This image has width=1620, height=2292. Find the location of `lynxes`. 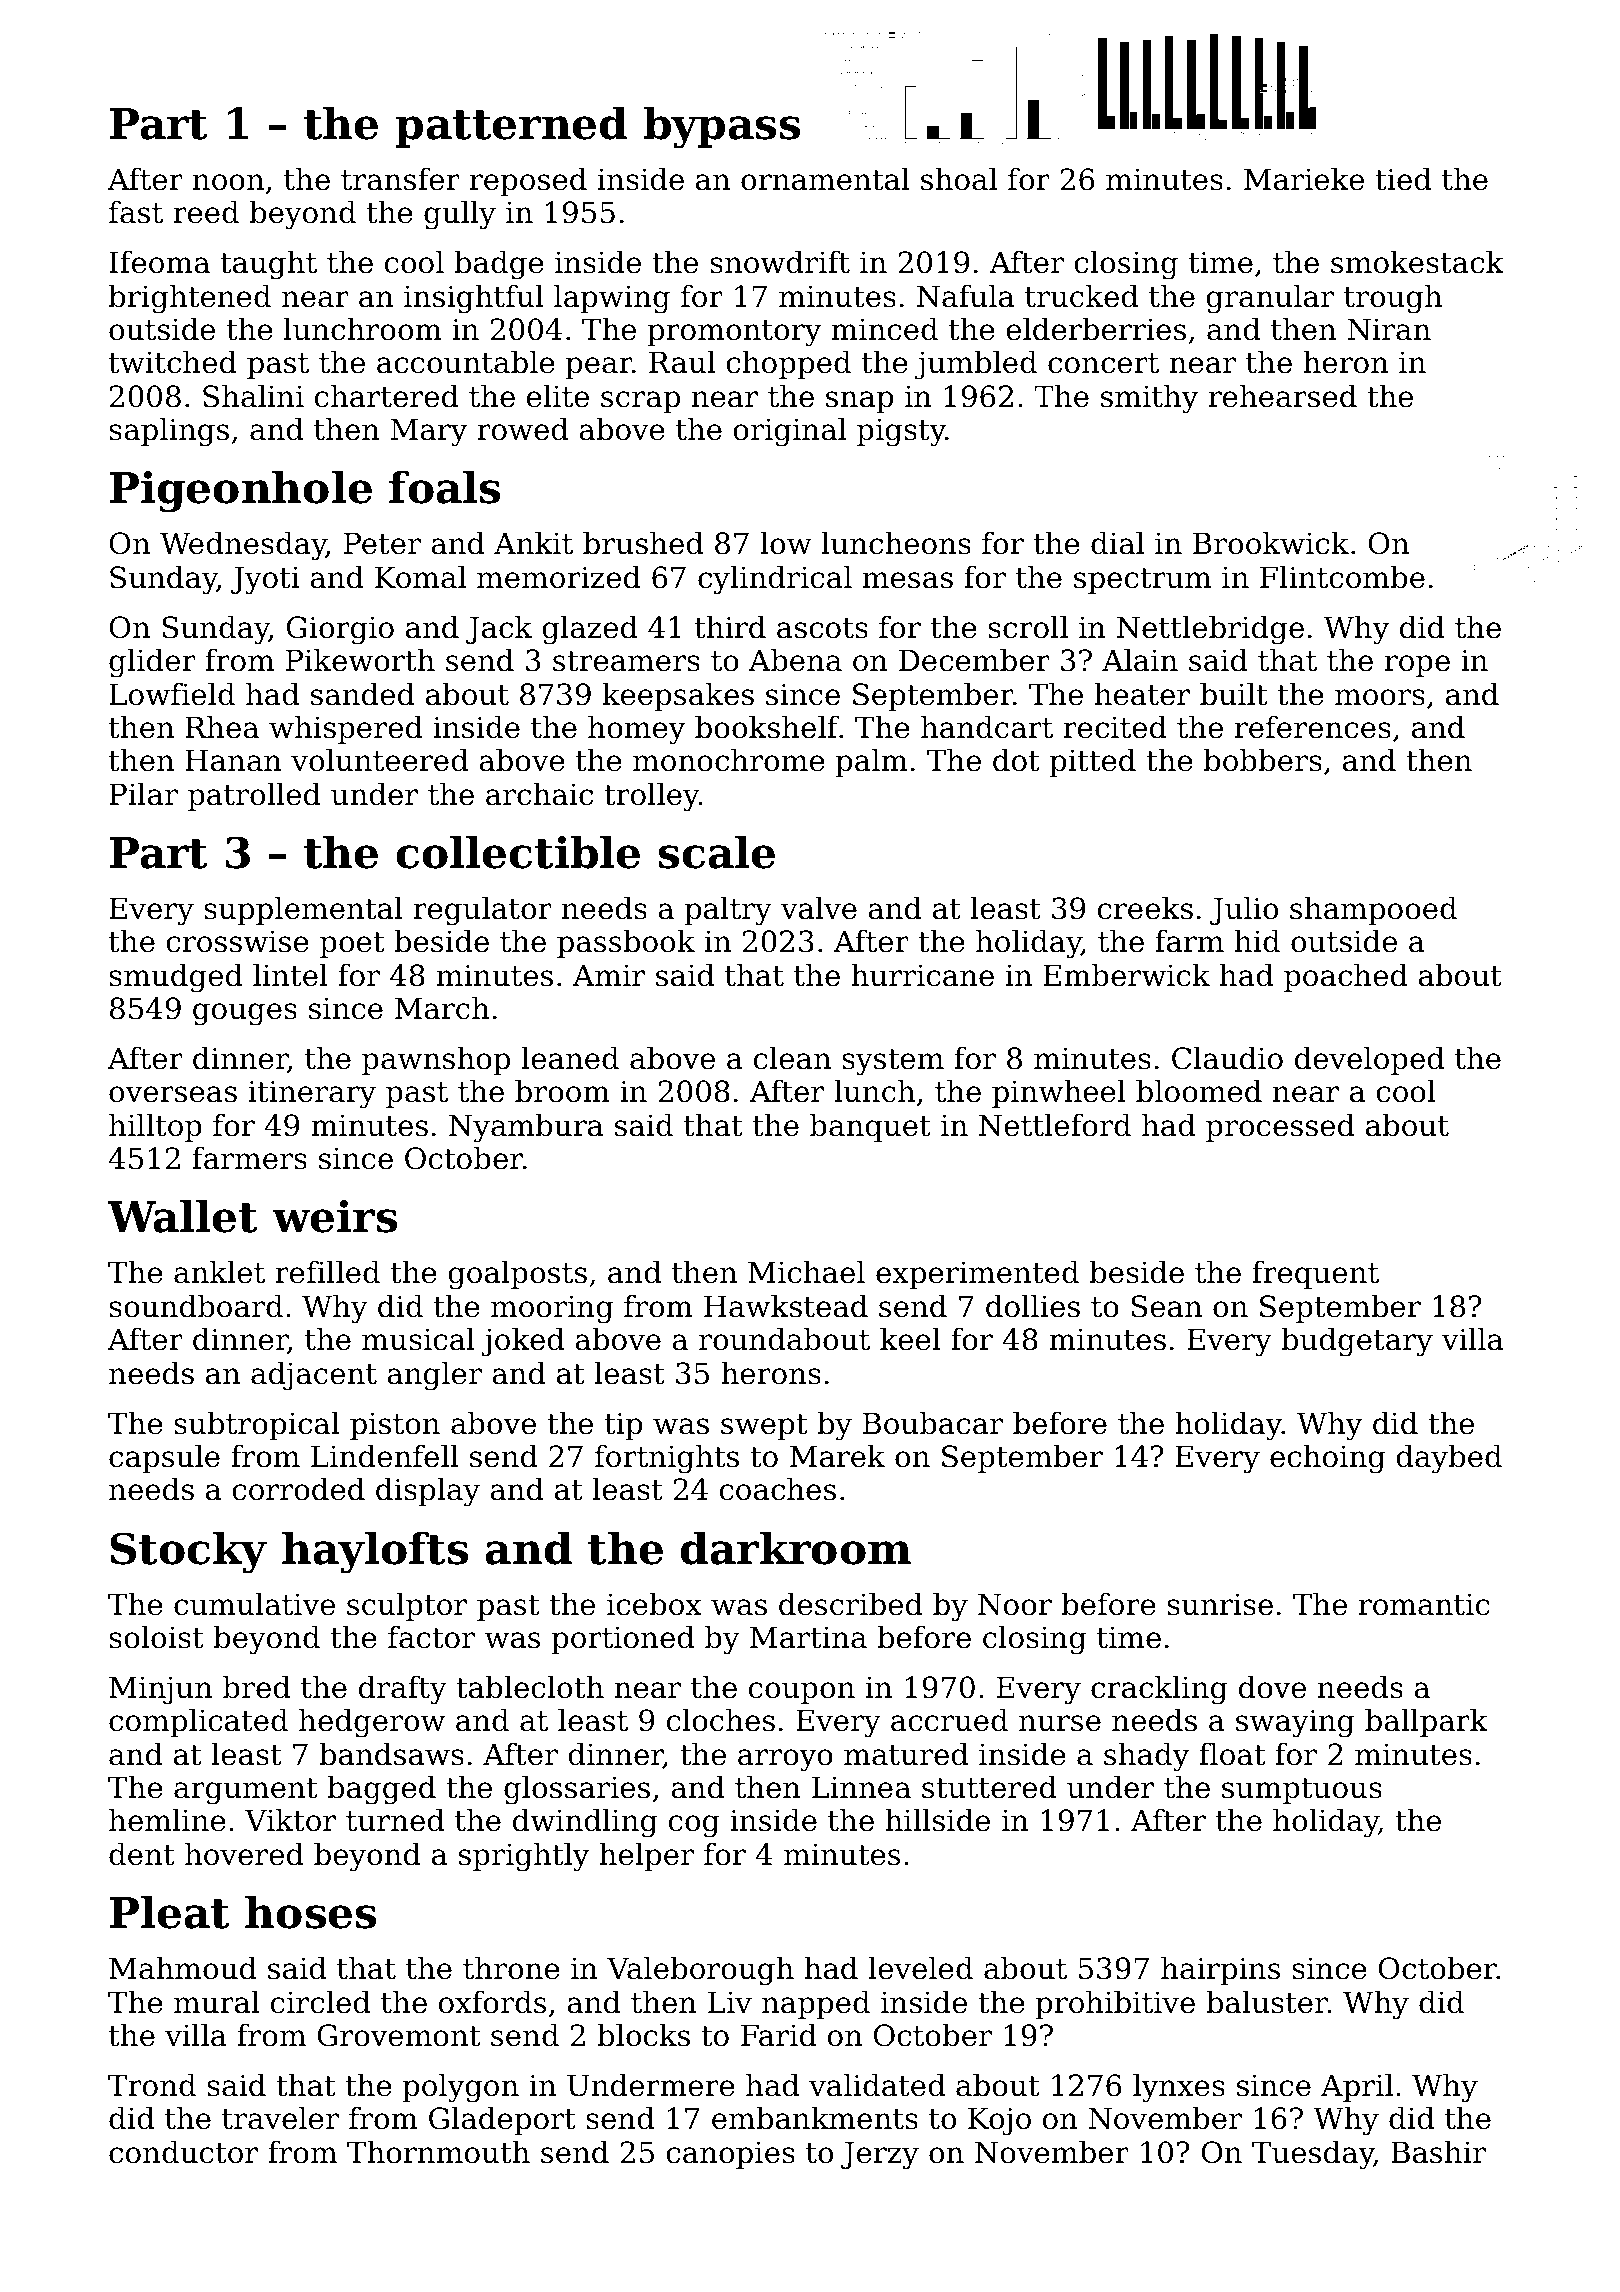

lynxes is located at coordinates (1179, 2088).
